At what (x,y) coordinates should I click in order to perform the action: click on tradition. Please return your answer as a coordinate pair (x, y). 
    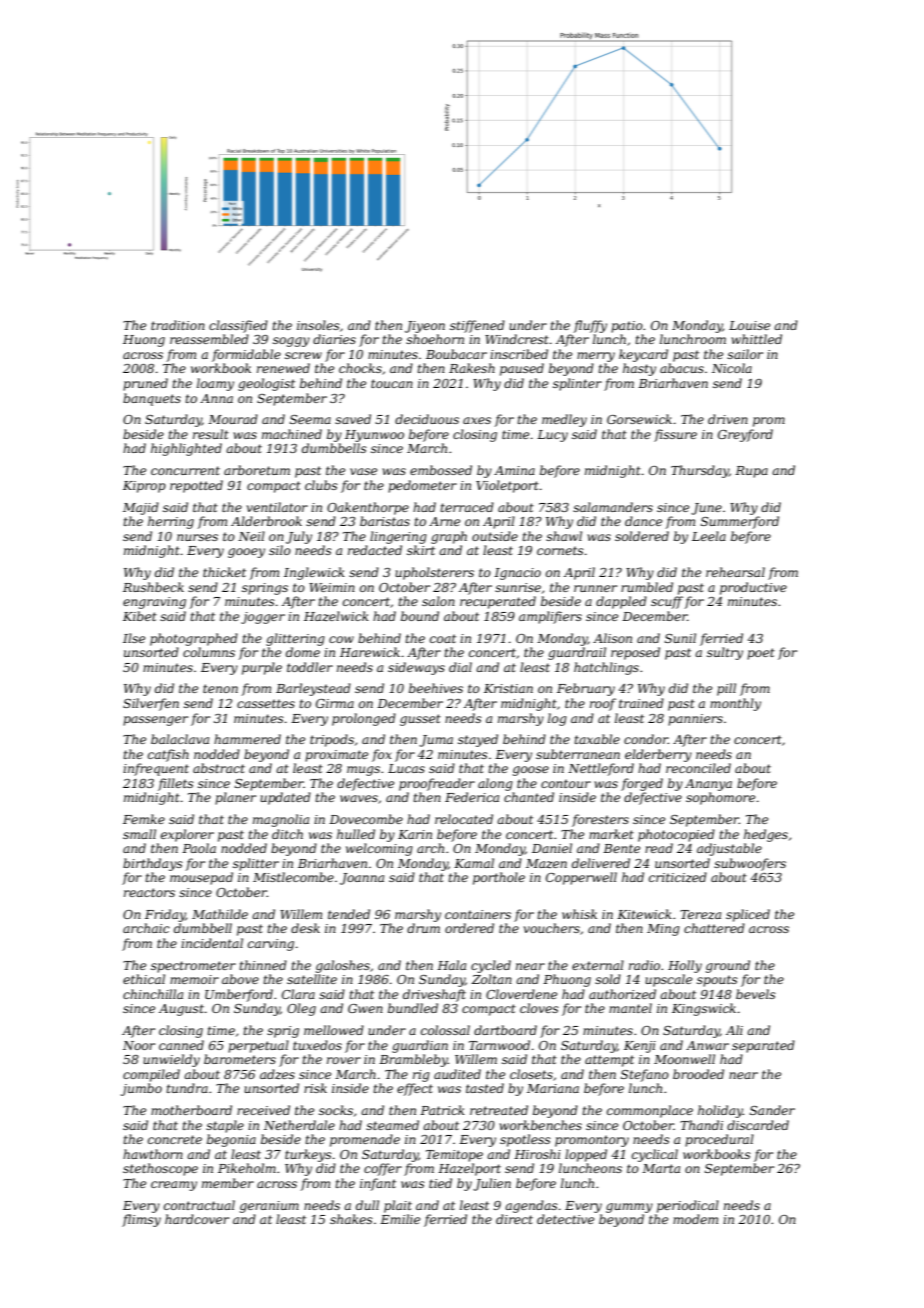
    Looking at the image, I should click on (178, 325).
